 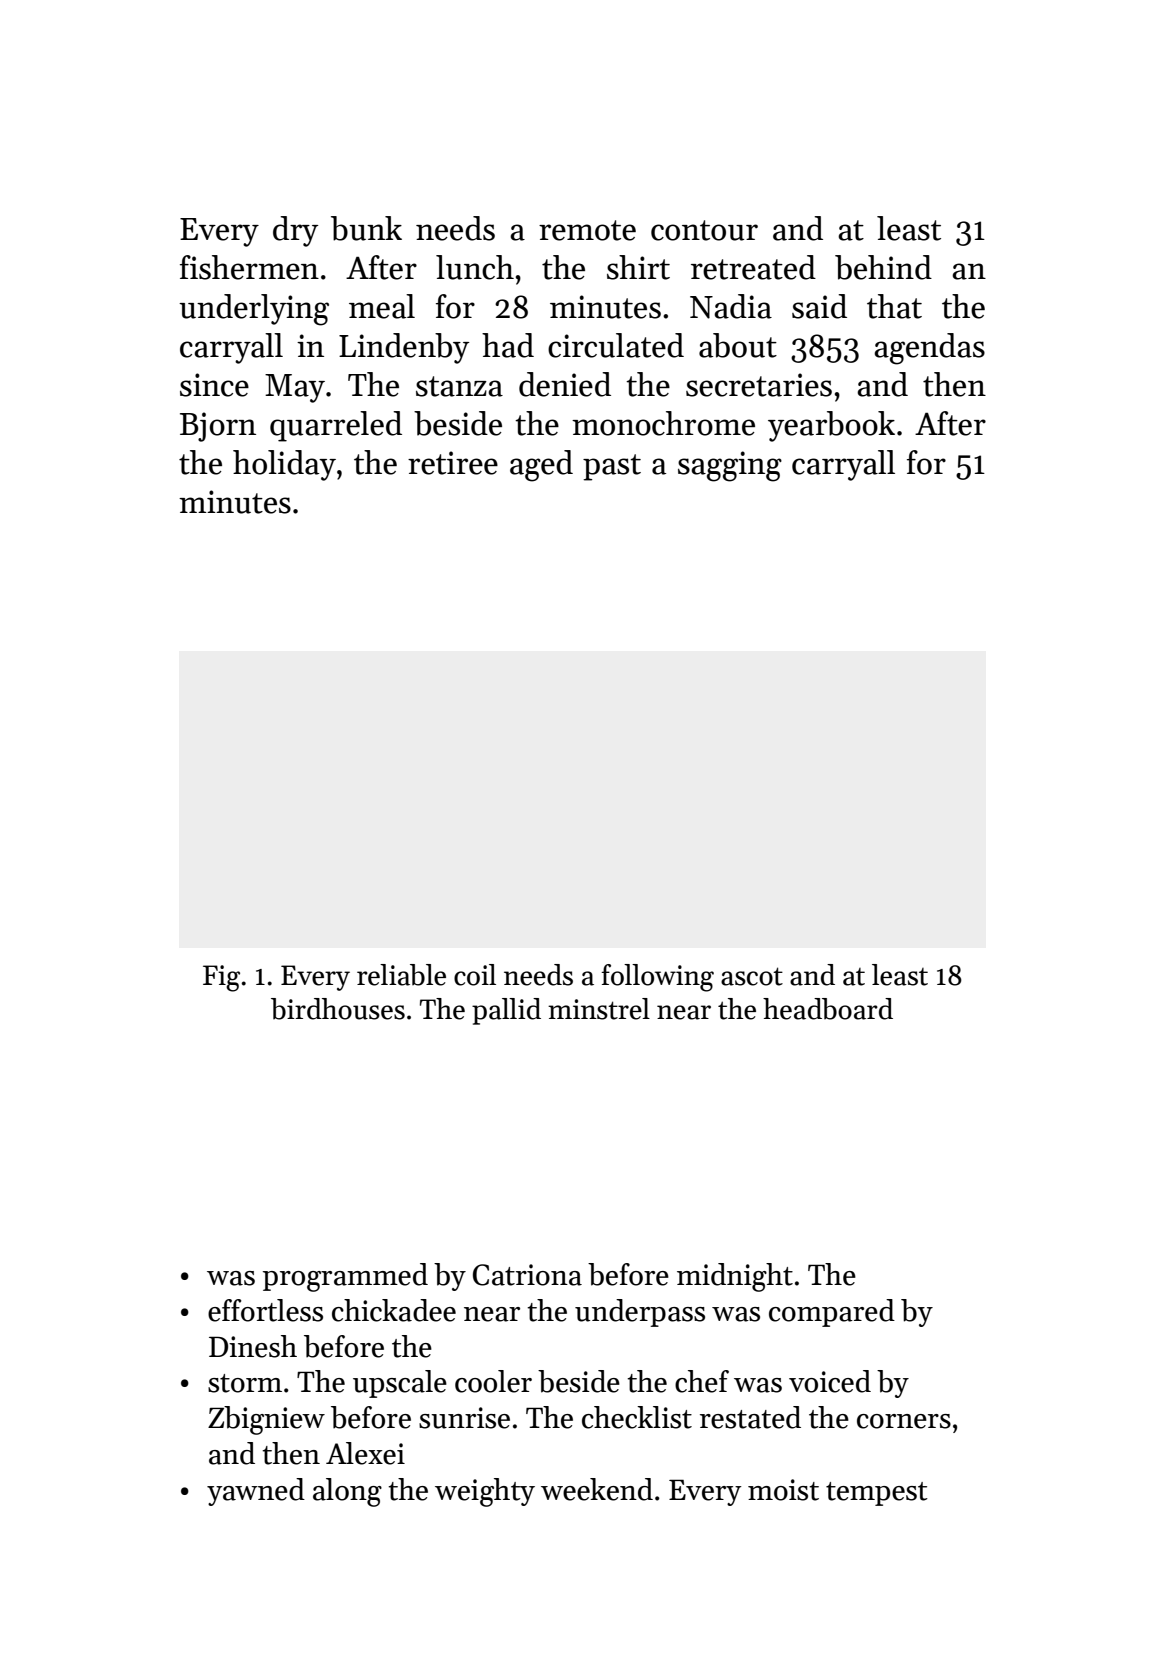 I want to click on sagging, so click(x=730, y=466).
